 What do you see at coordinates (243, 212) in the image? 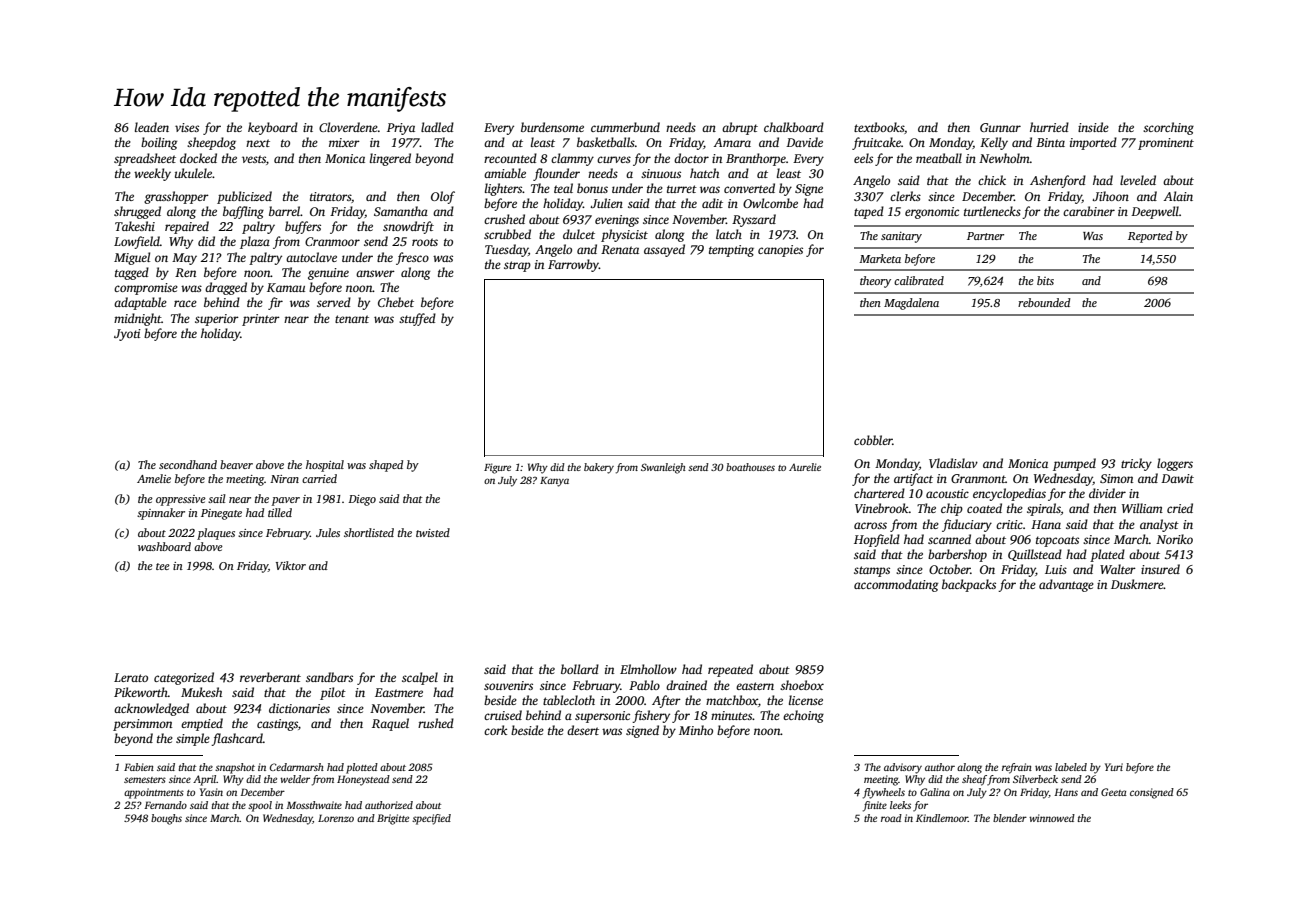
I see `baffling` at bounding box center [243, 212].
